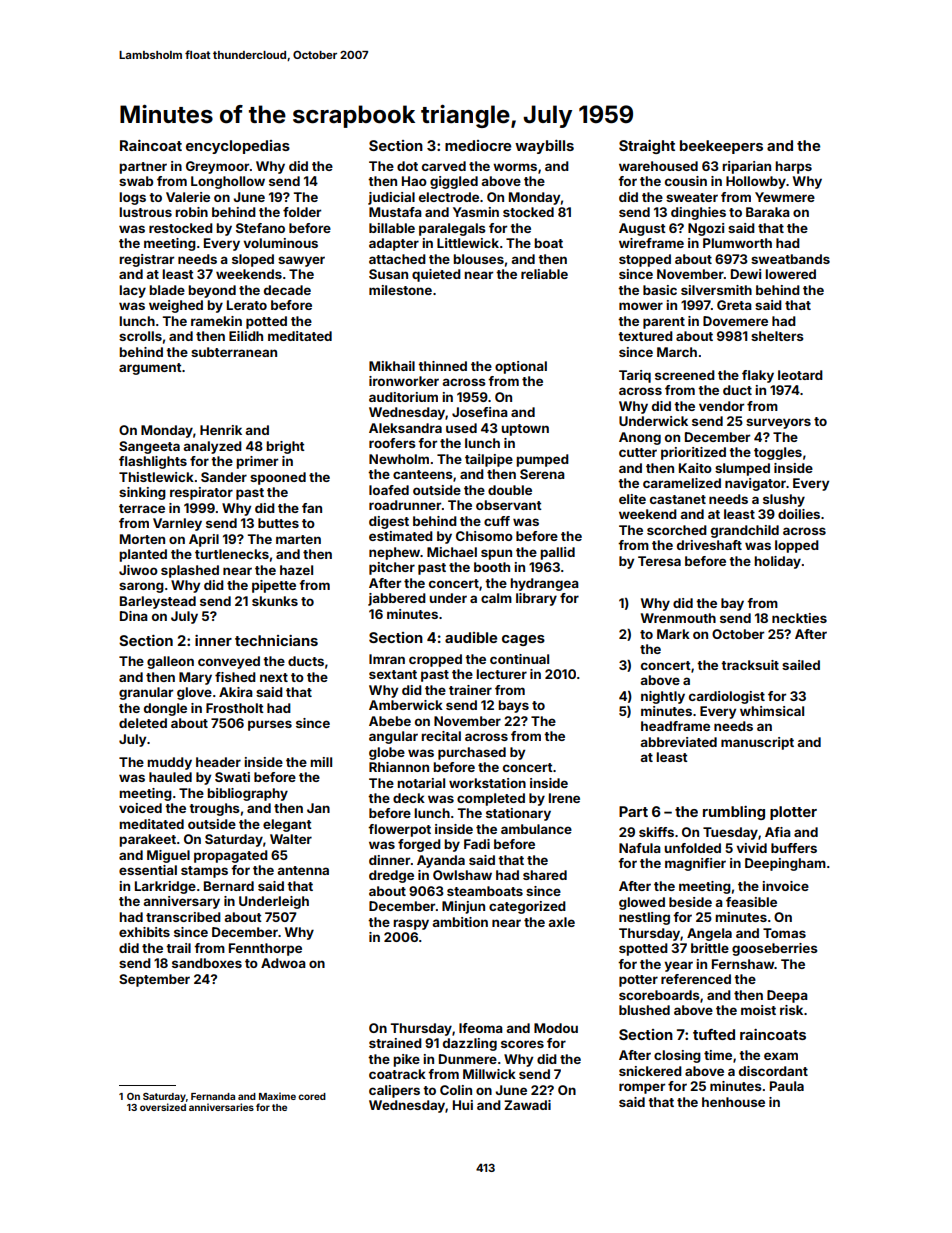 The width and height of the screenshot is (952, 1233). Describe the element at coordinates (721, 147) in the screenshot. I see `beekeepers` at that location.
